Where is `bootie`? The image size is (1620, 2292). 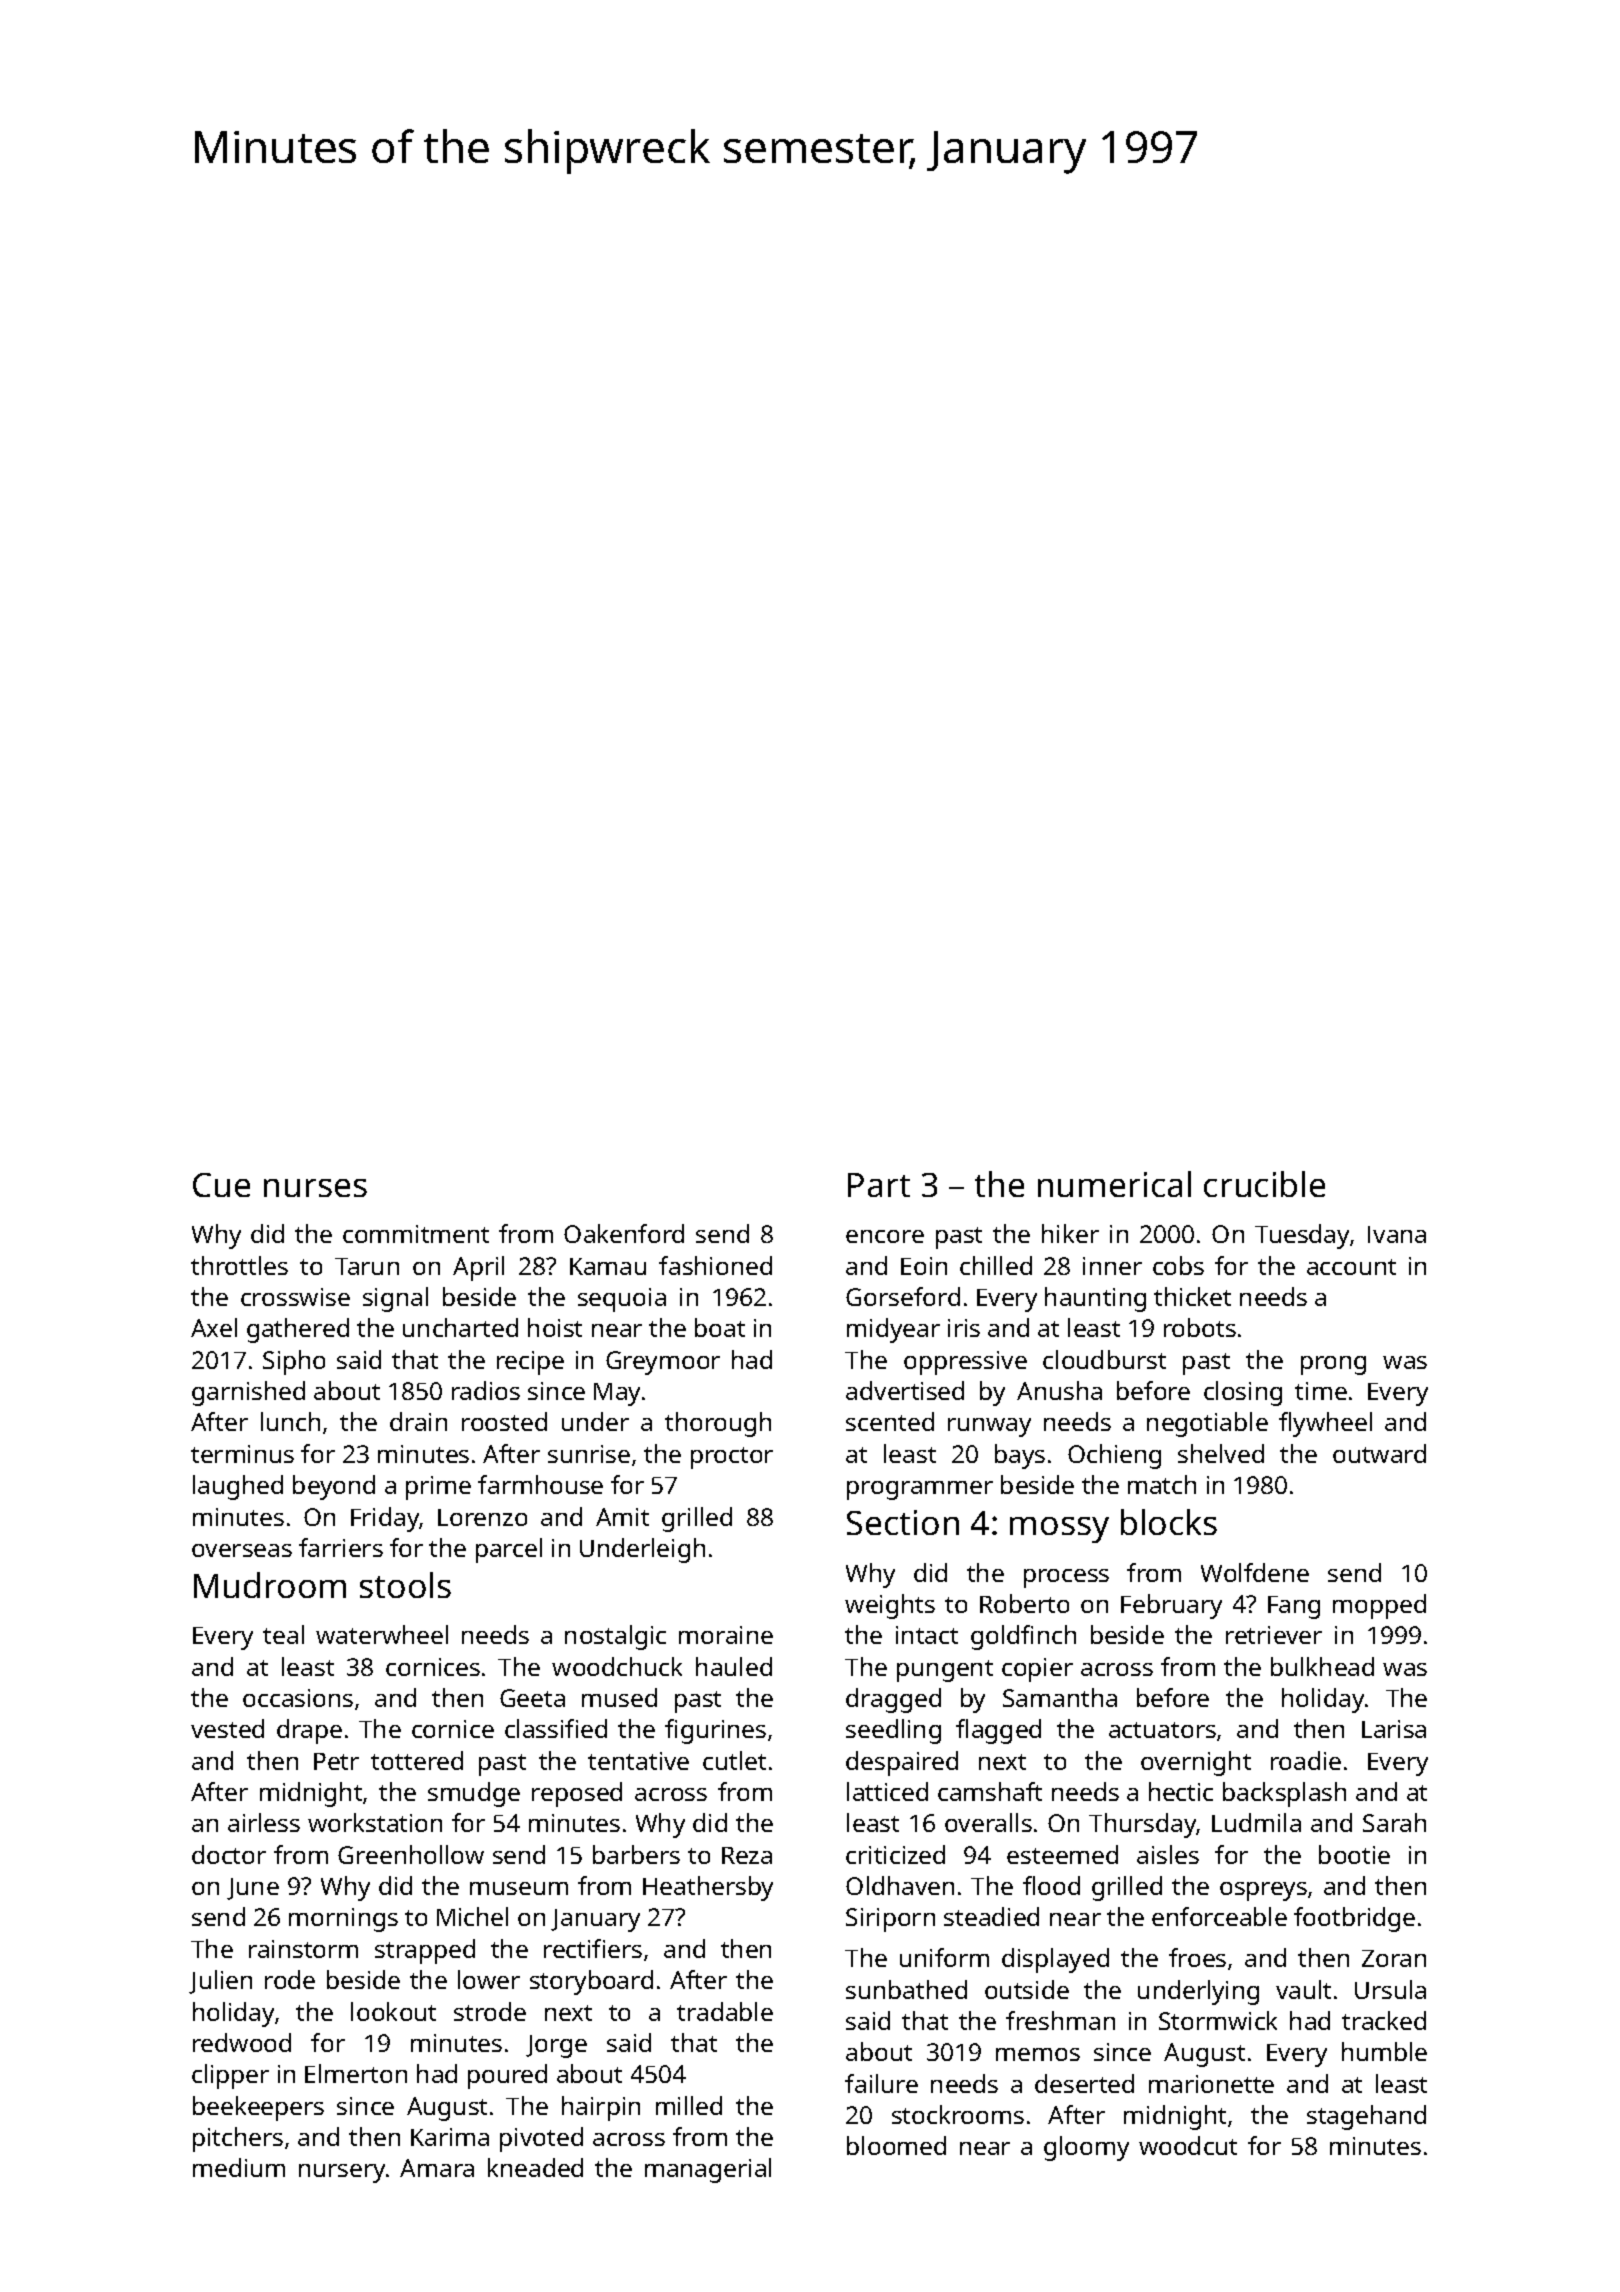
bootie is located at coordinates (1354, 1854).
